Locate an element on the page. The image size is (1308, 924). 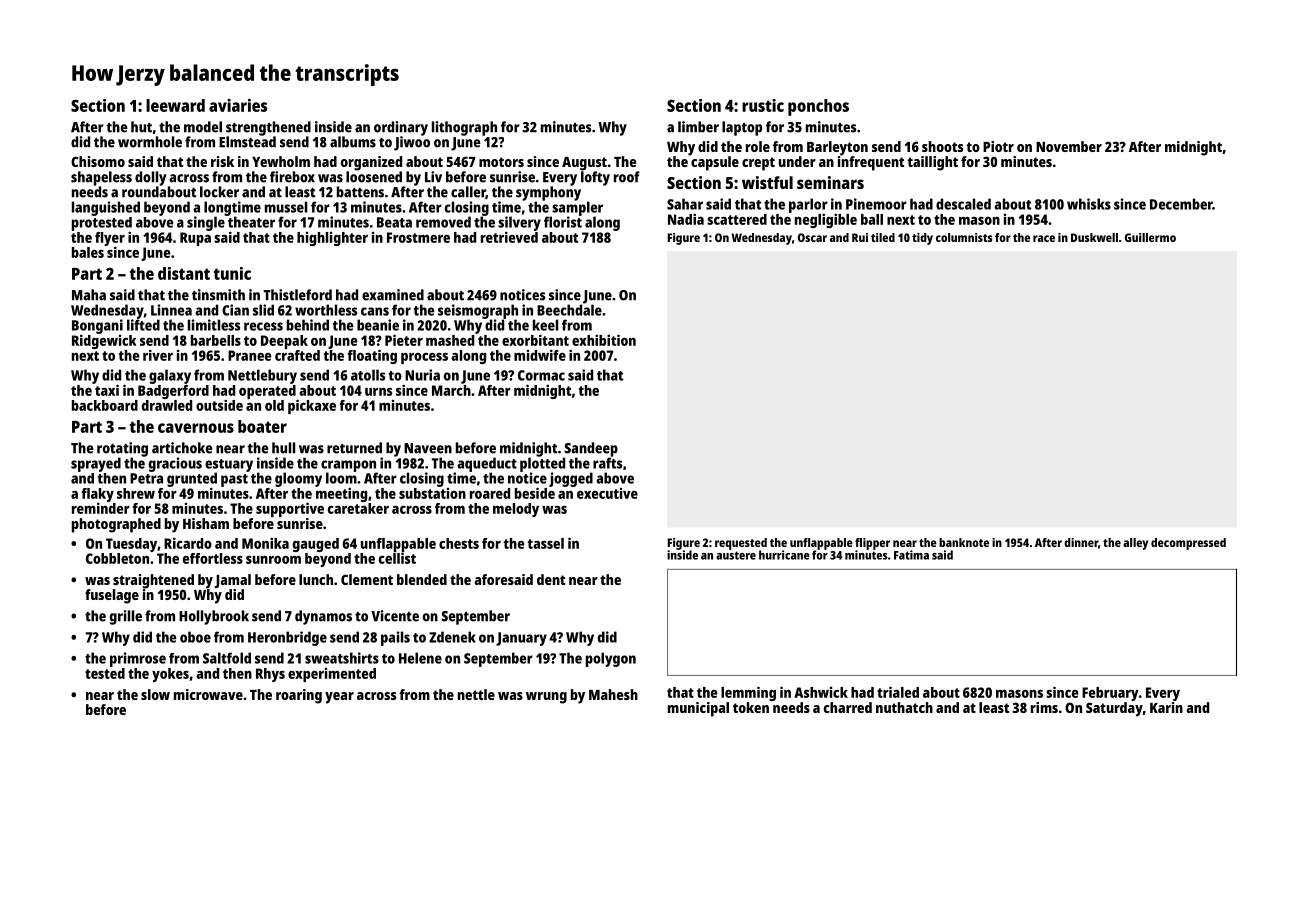
leeward is located at coordinates (175, 105).
